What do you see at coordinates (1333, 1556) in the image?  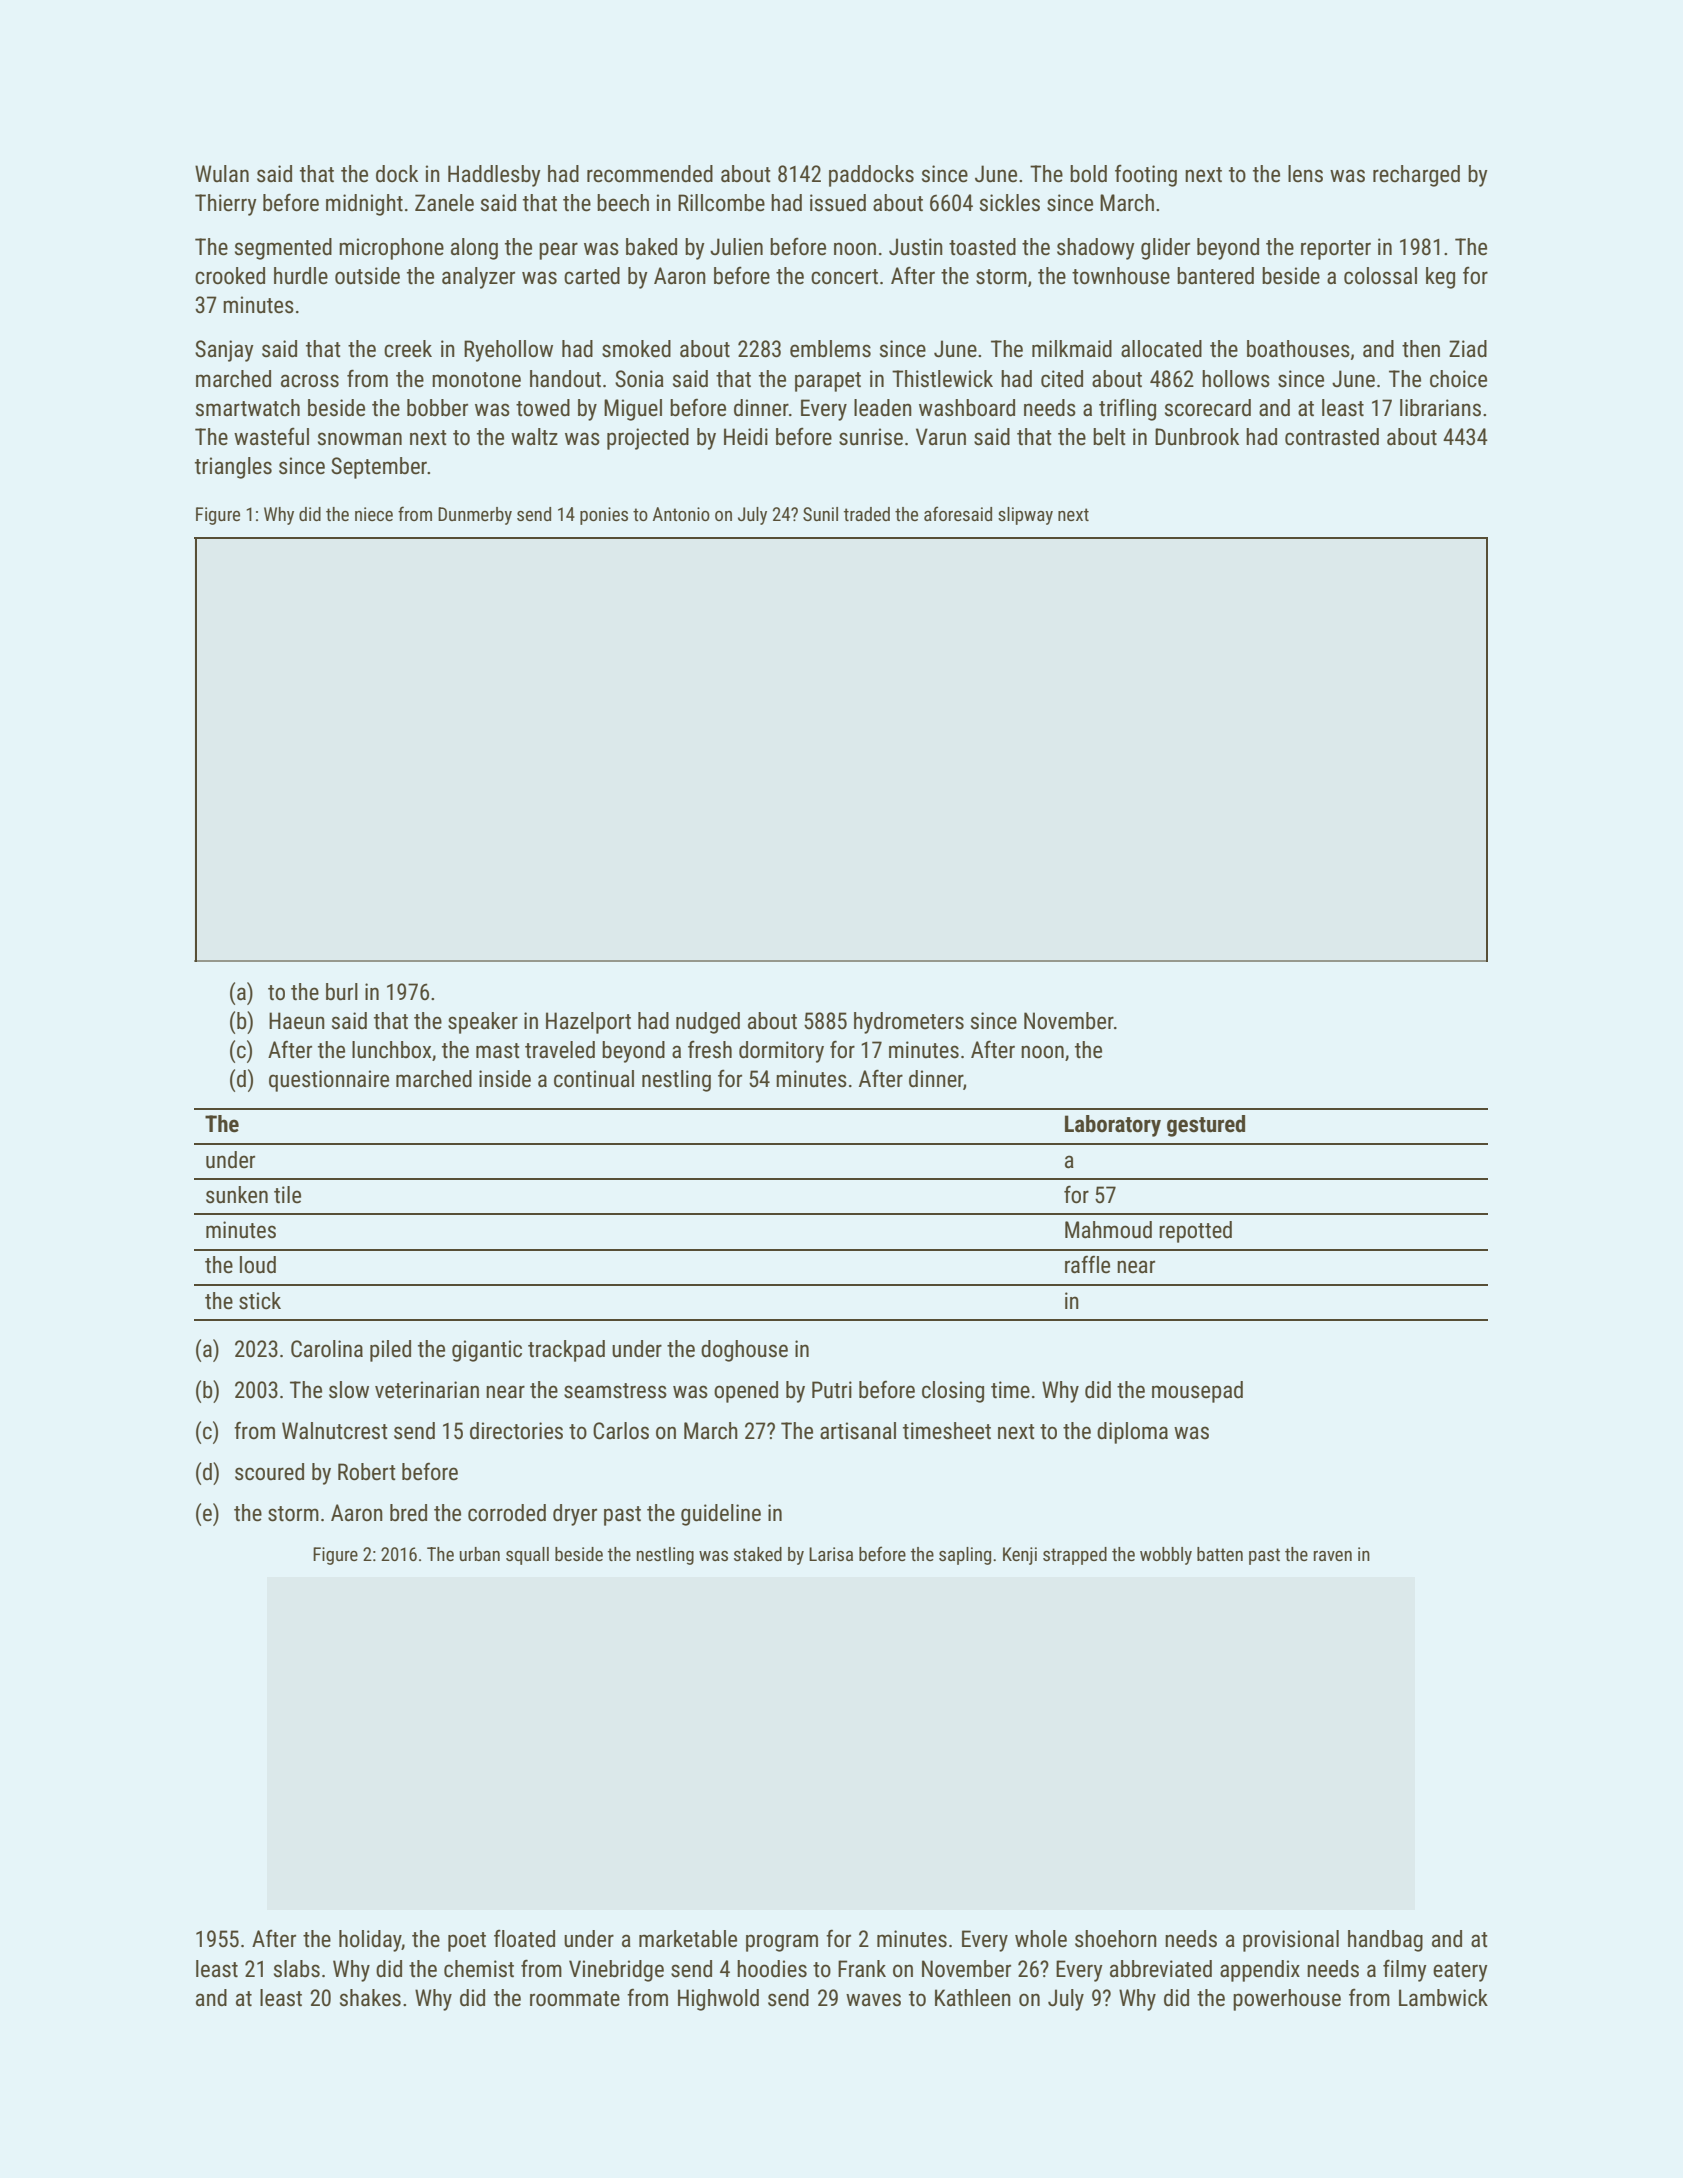 I see `raven` at bounding box center [1333, 1556].
